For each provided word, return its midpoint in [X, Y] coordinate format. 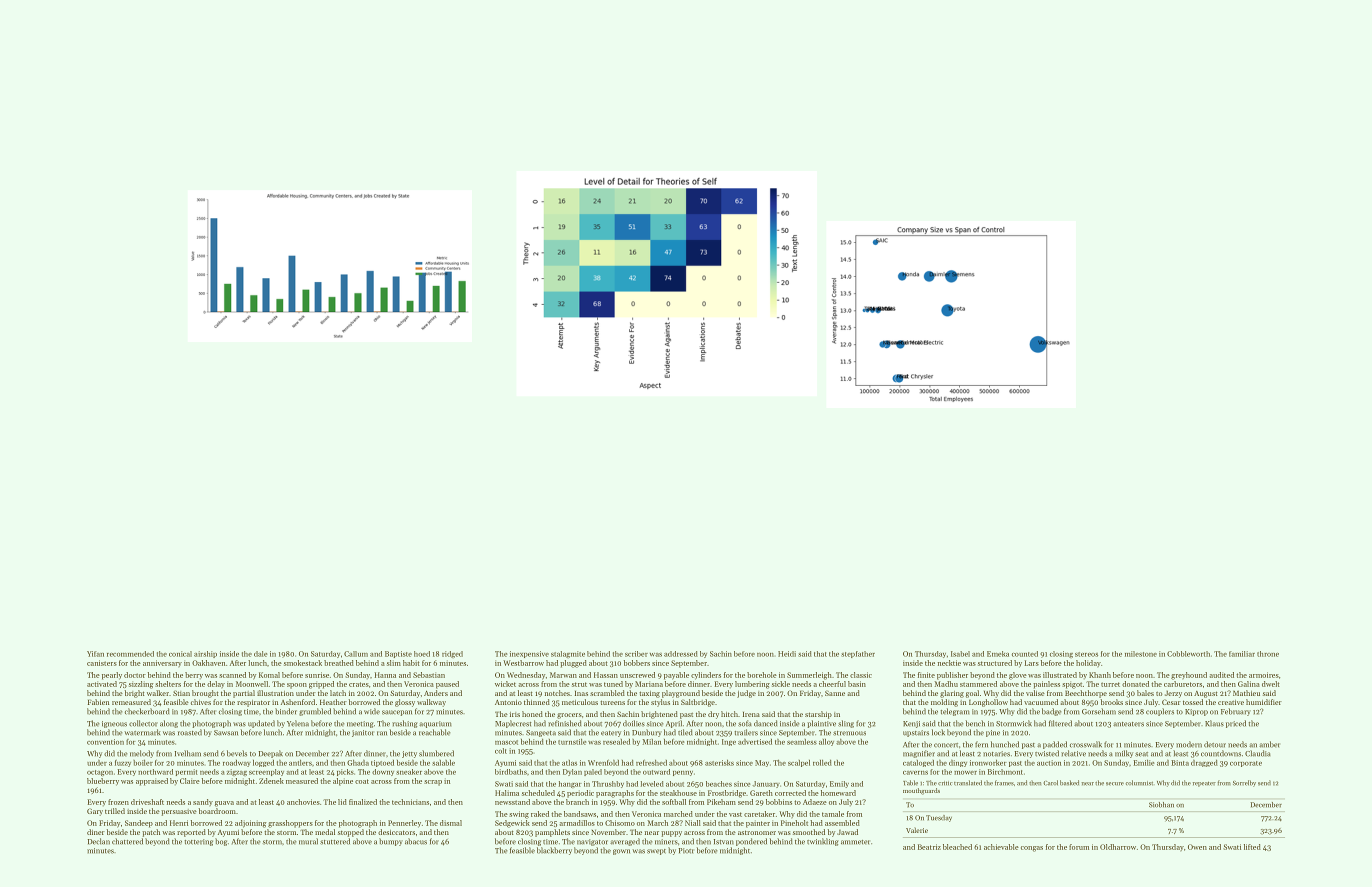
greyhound [1189, 676]
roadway [237, 763]
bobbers [637, 663]
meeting [360, 724]
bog [221, 842]
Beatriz [929, 847]
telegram [955, 712]
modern [1189, 744]
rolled [822, 763]
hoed [422, 654]
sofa [745, 723]
